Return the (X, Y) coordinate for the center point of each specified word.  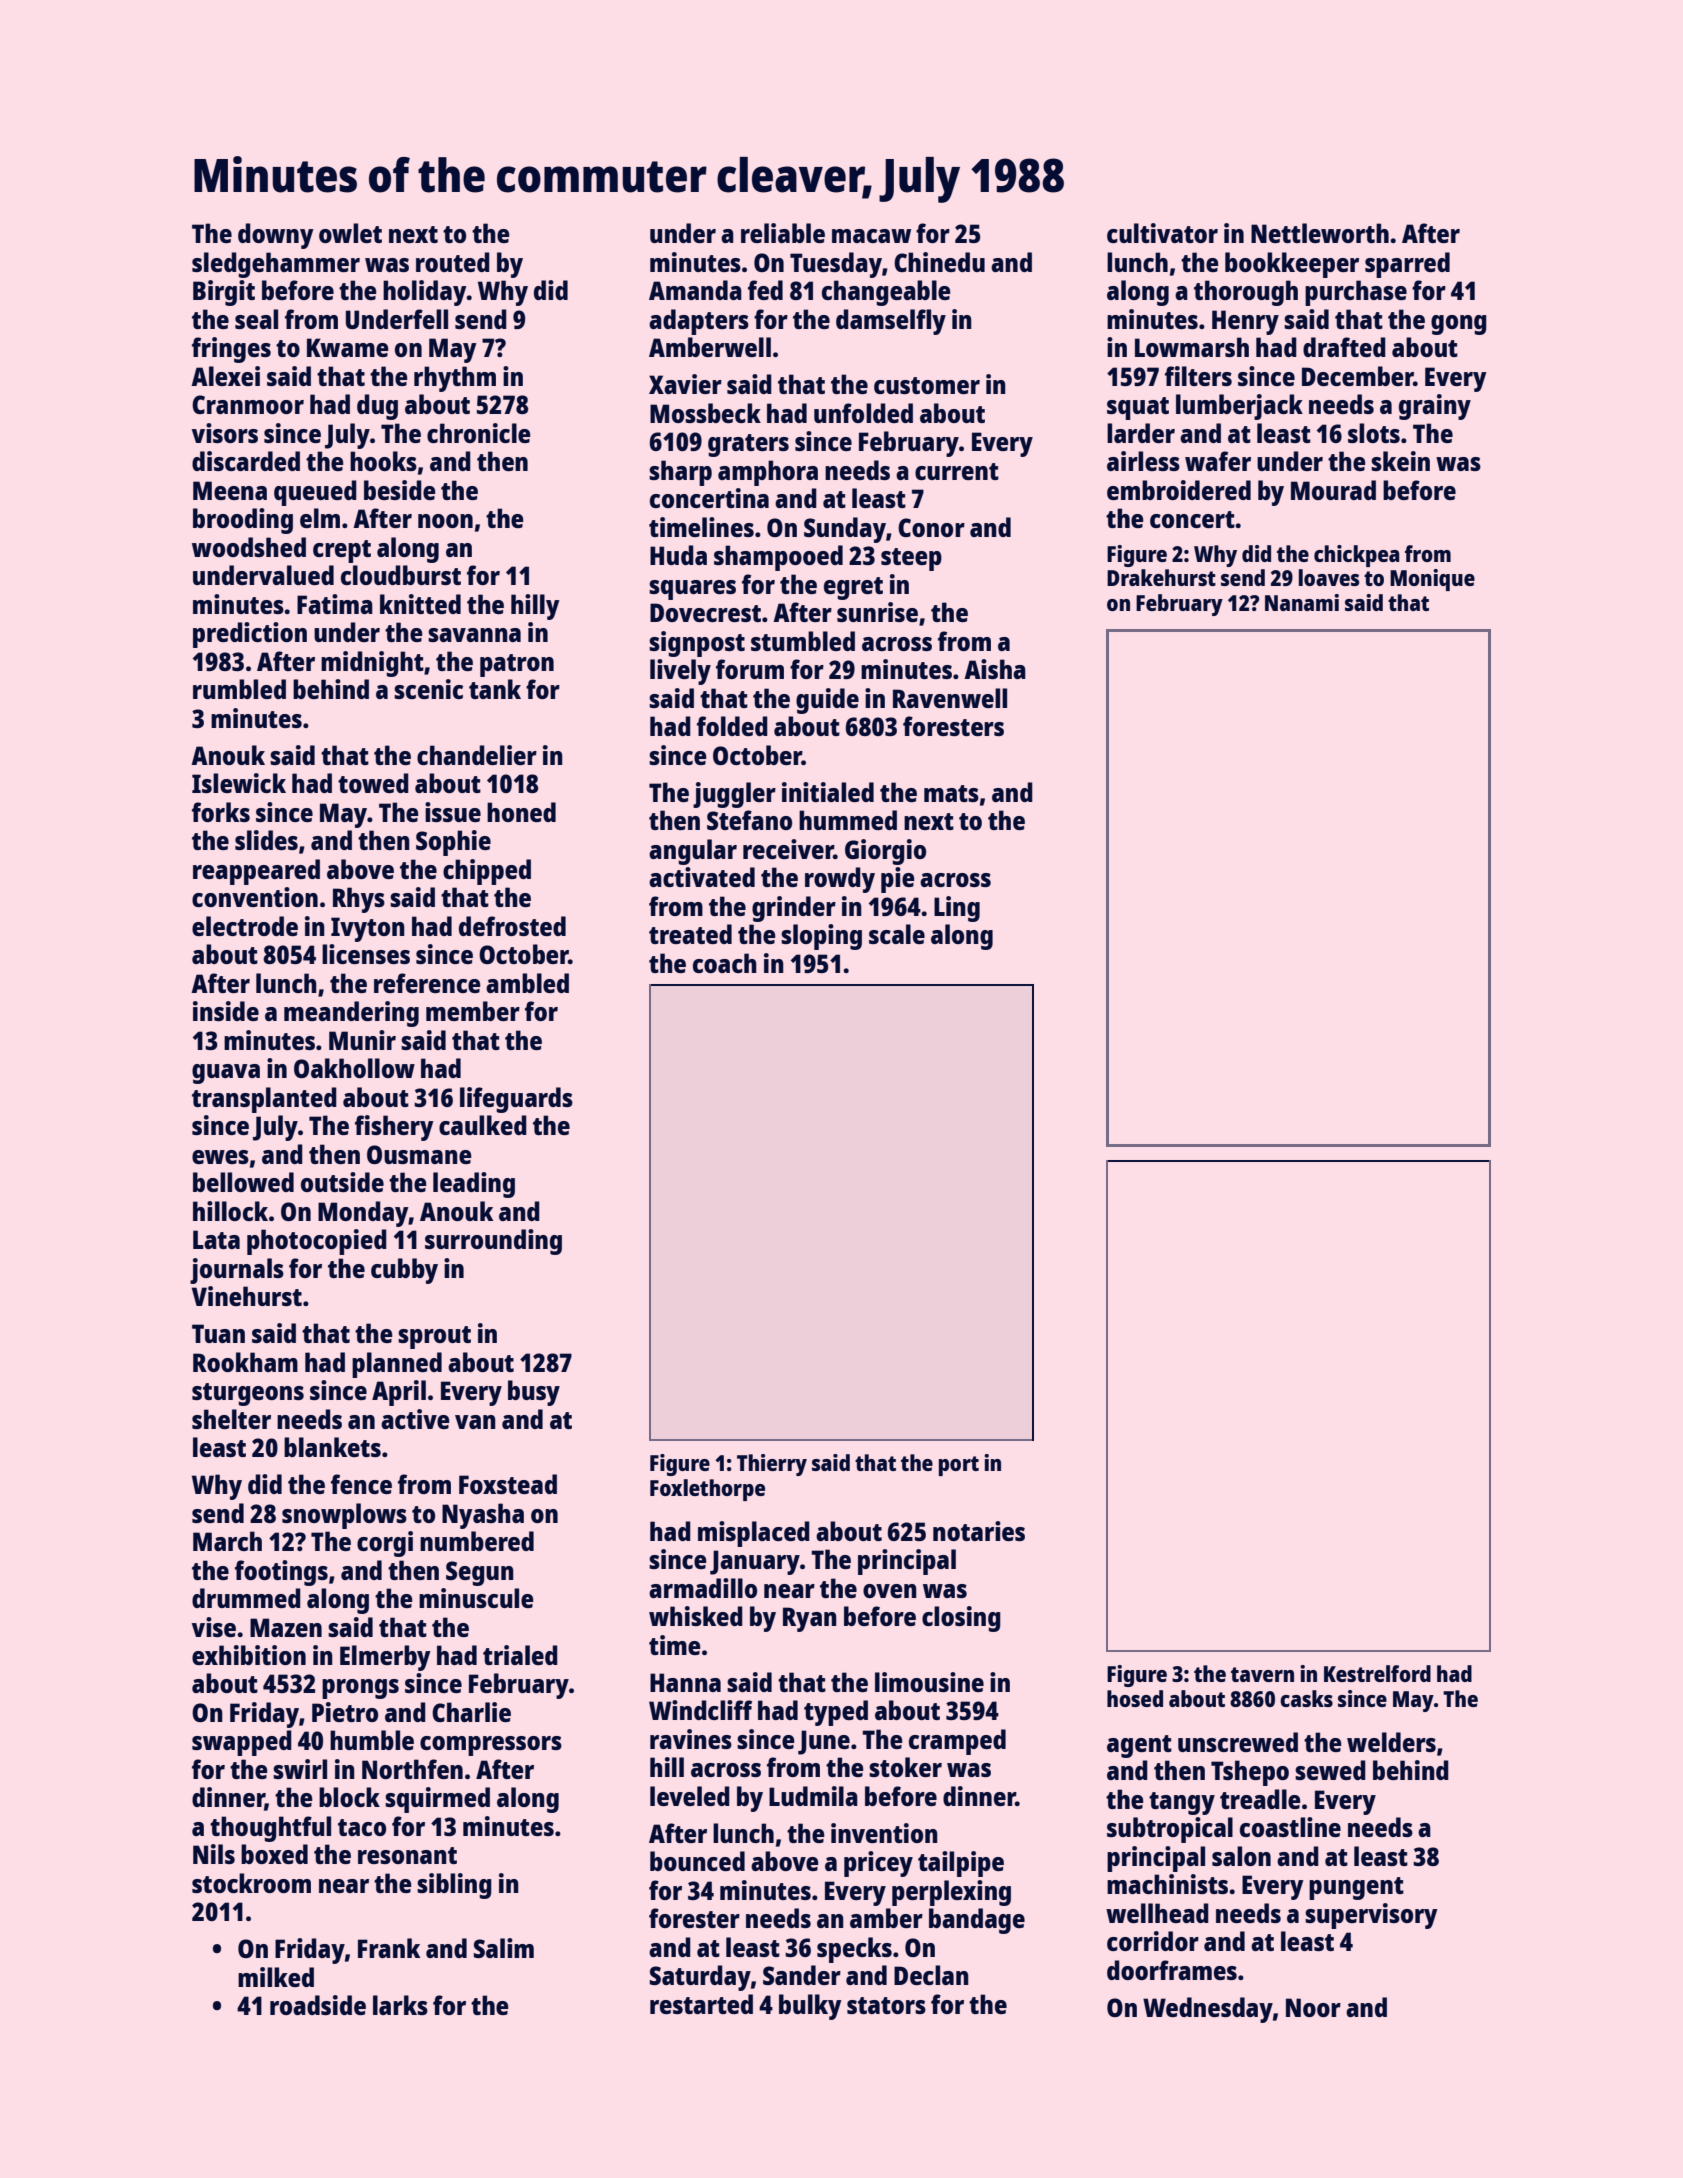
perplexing (951, 1893)
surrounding (493, 1242)
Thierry (772, 1465)
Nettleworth (1320, 233)
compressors (491, 1746)
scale (897, 934)
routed (453, 262)
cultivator (1162, 233)
